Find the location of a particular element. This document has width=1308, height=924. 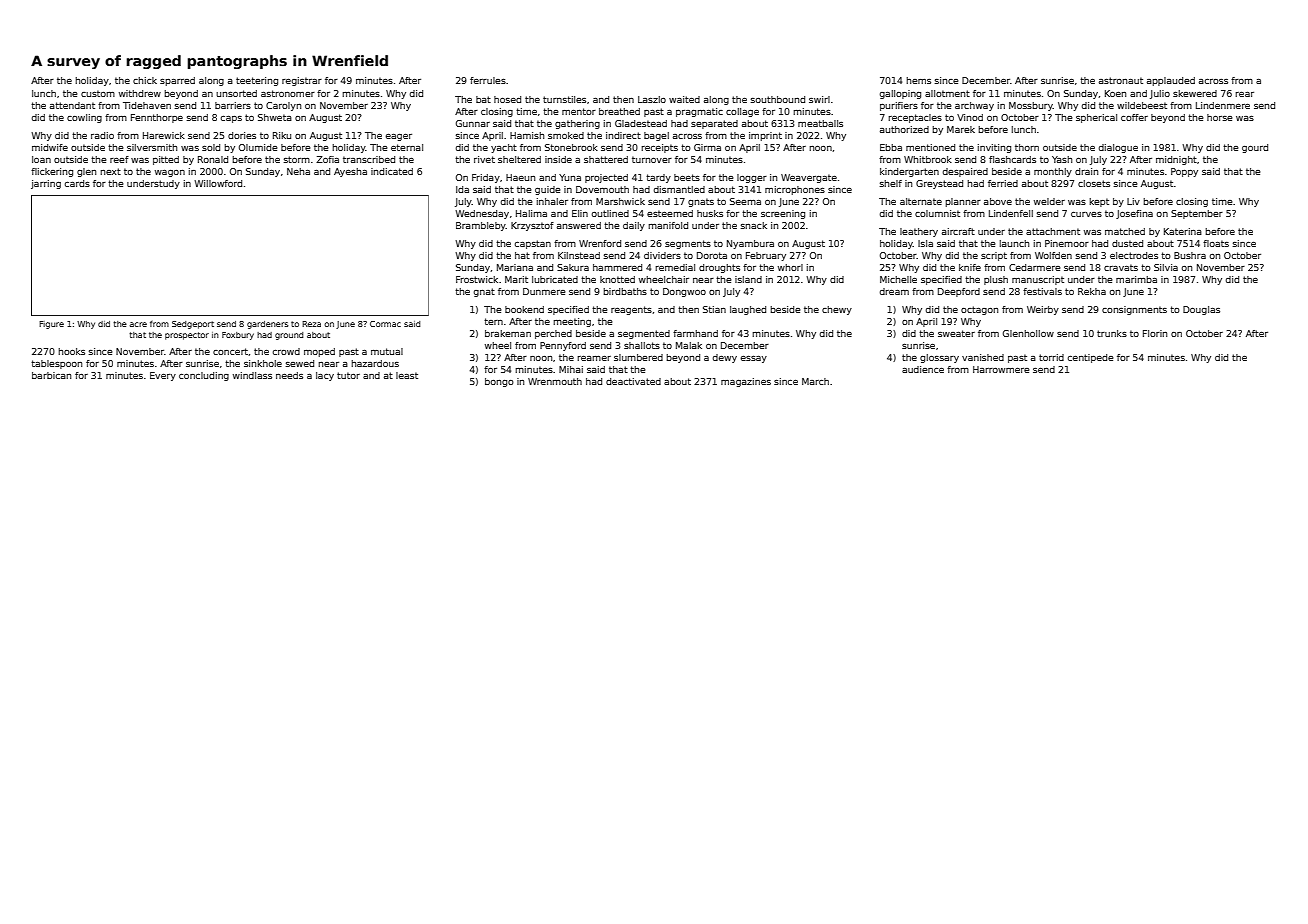

sinkhole is located at coordinates (263, 363).
